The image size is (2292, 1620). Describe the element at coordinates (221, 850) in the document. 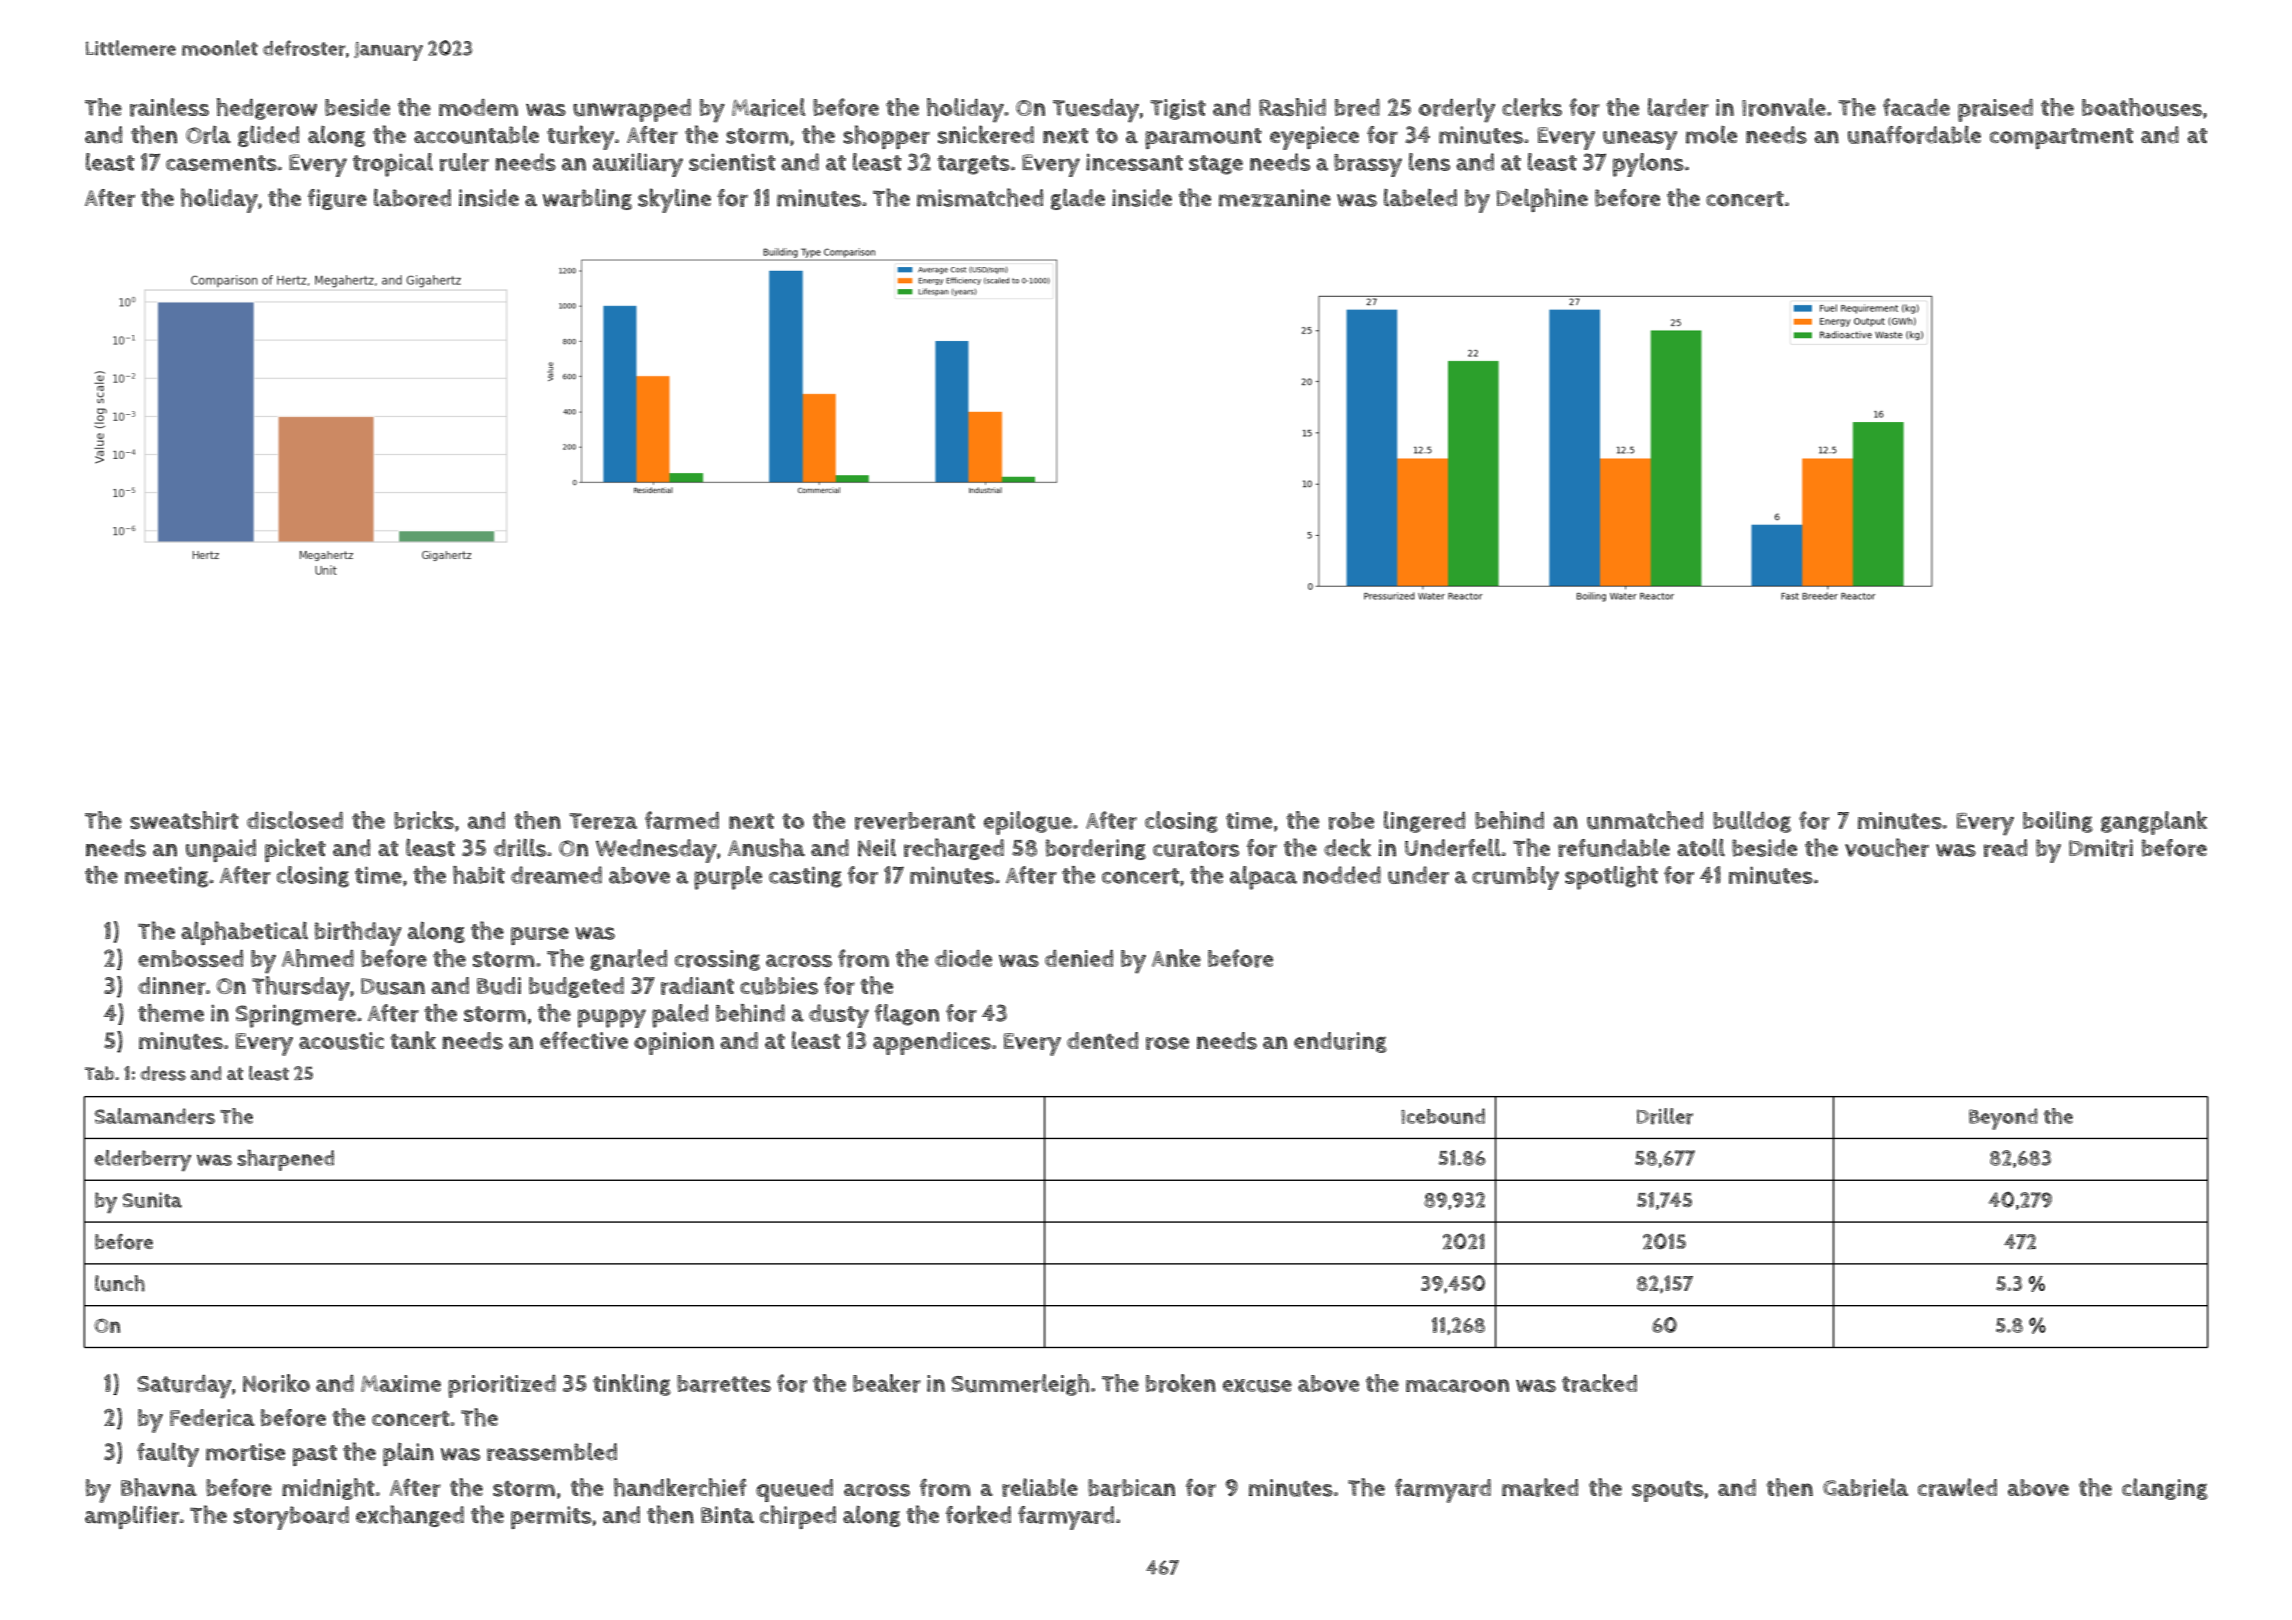

I see `unpaid` at that location.
